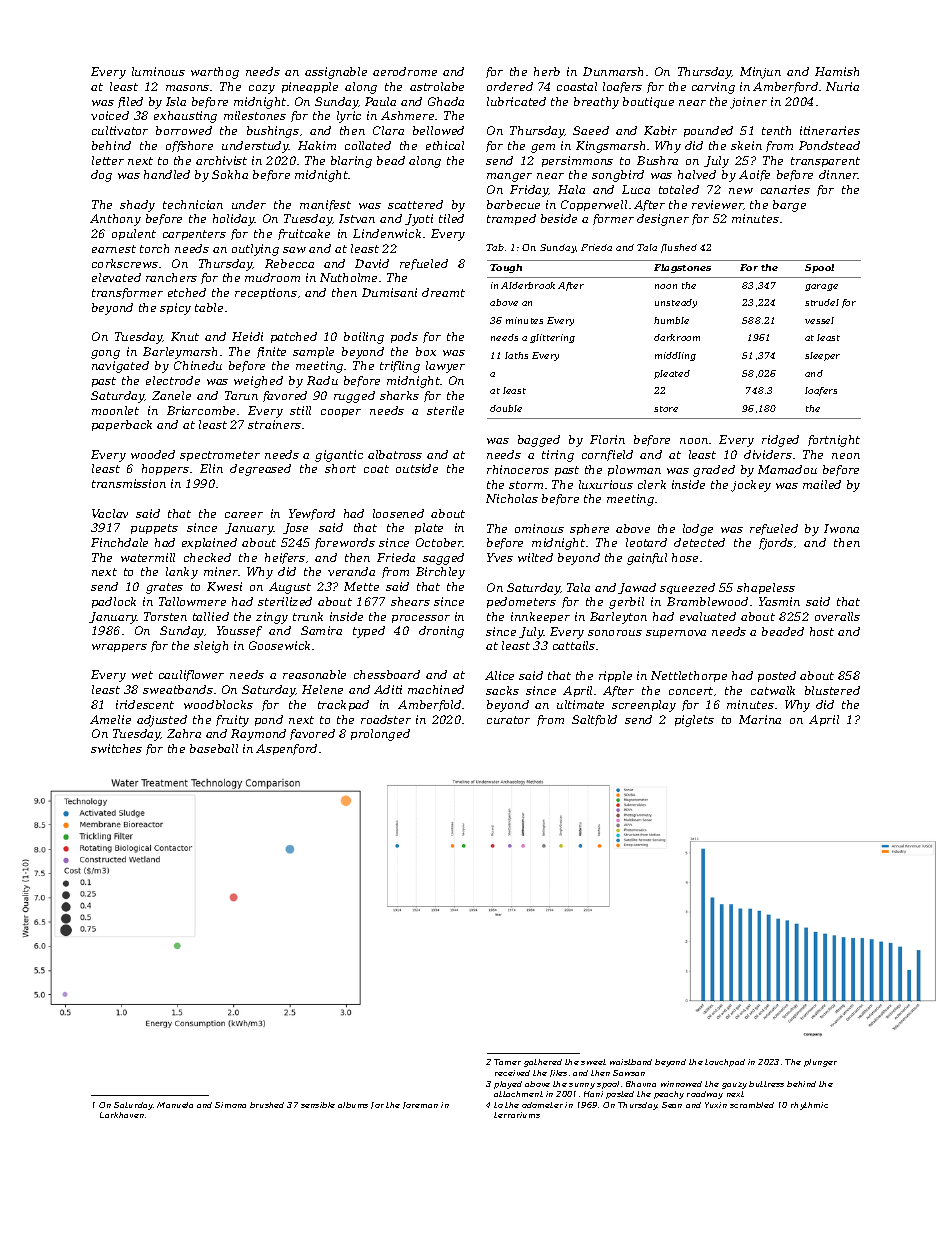  Describe the element at coordinates (420, 1105) in the screenshot. I see `foreman` at that location.
